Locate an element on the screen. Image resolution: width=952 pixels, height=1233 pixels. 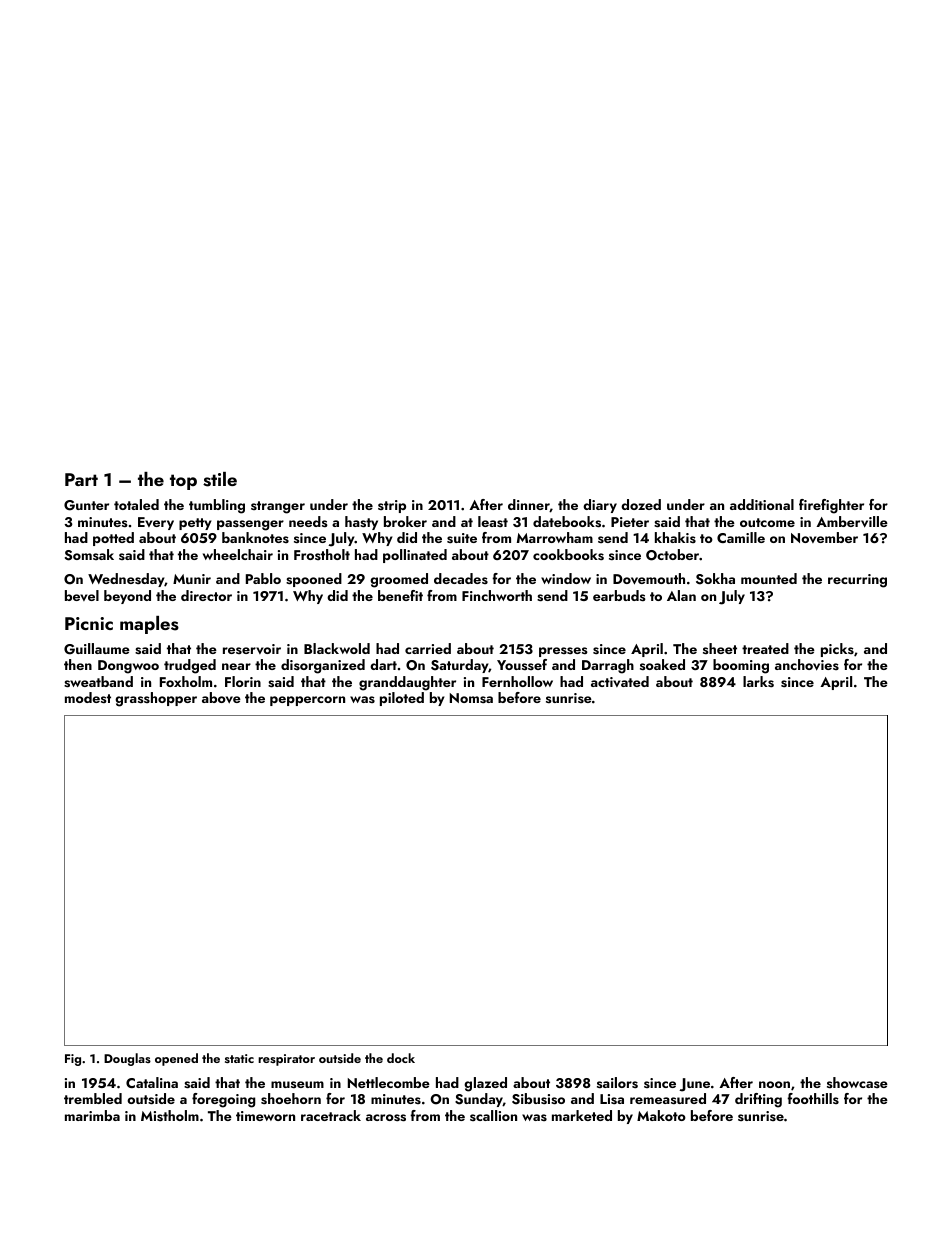
respirator is located at coordinates (286, 1060).
